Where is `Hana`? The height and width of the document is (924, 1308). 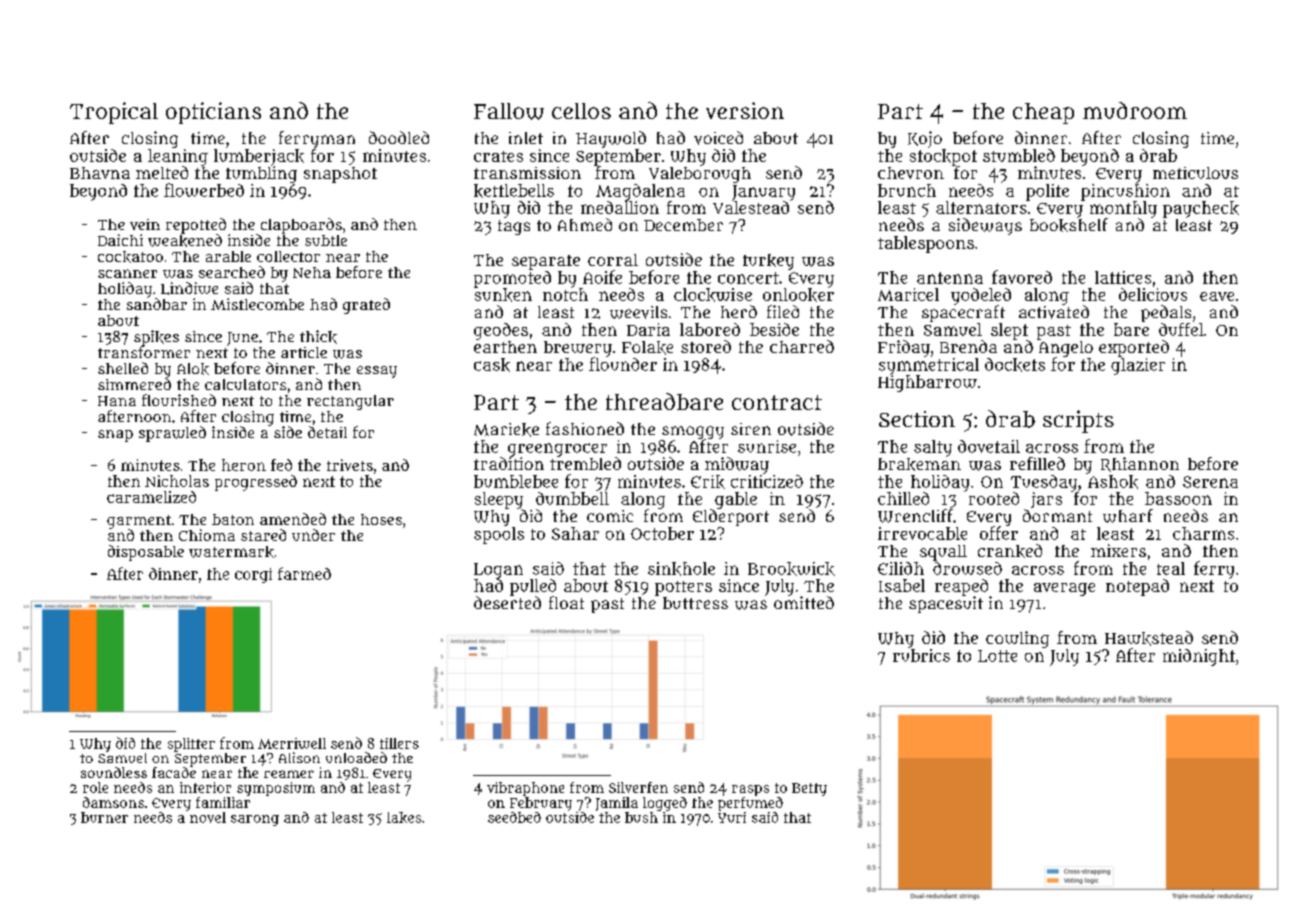 Hana is located at coordinates (117, 401).
